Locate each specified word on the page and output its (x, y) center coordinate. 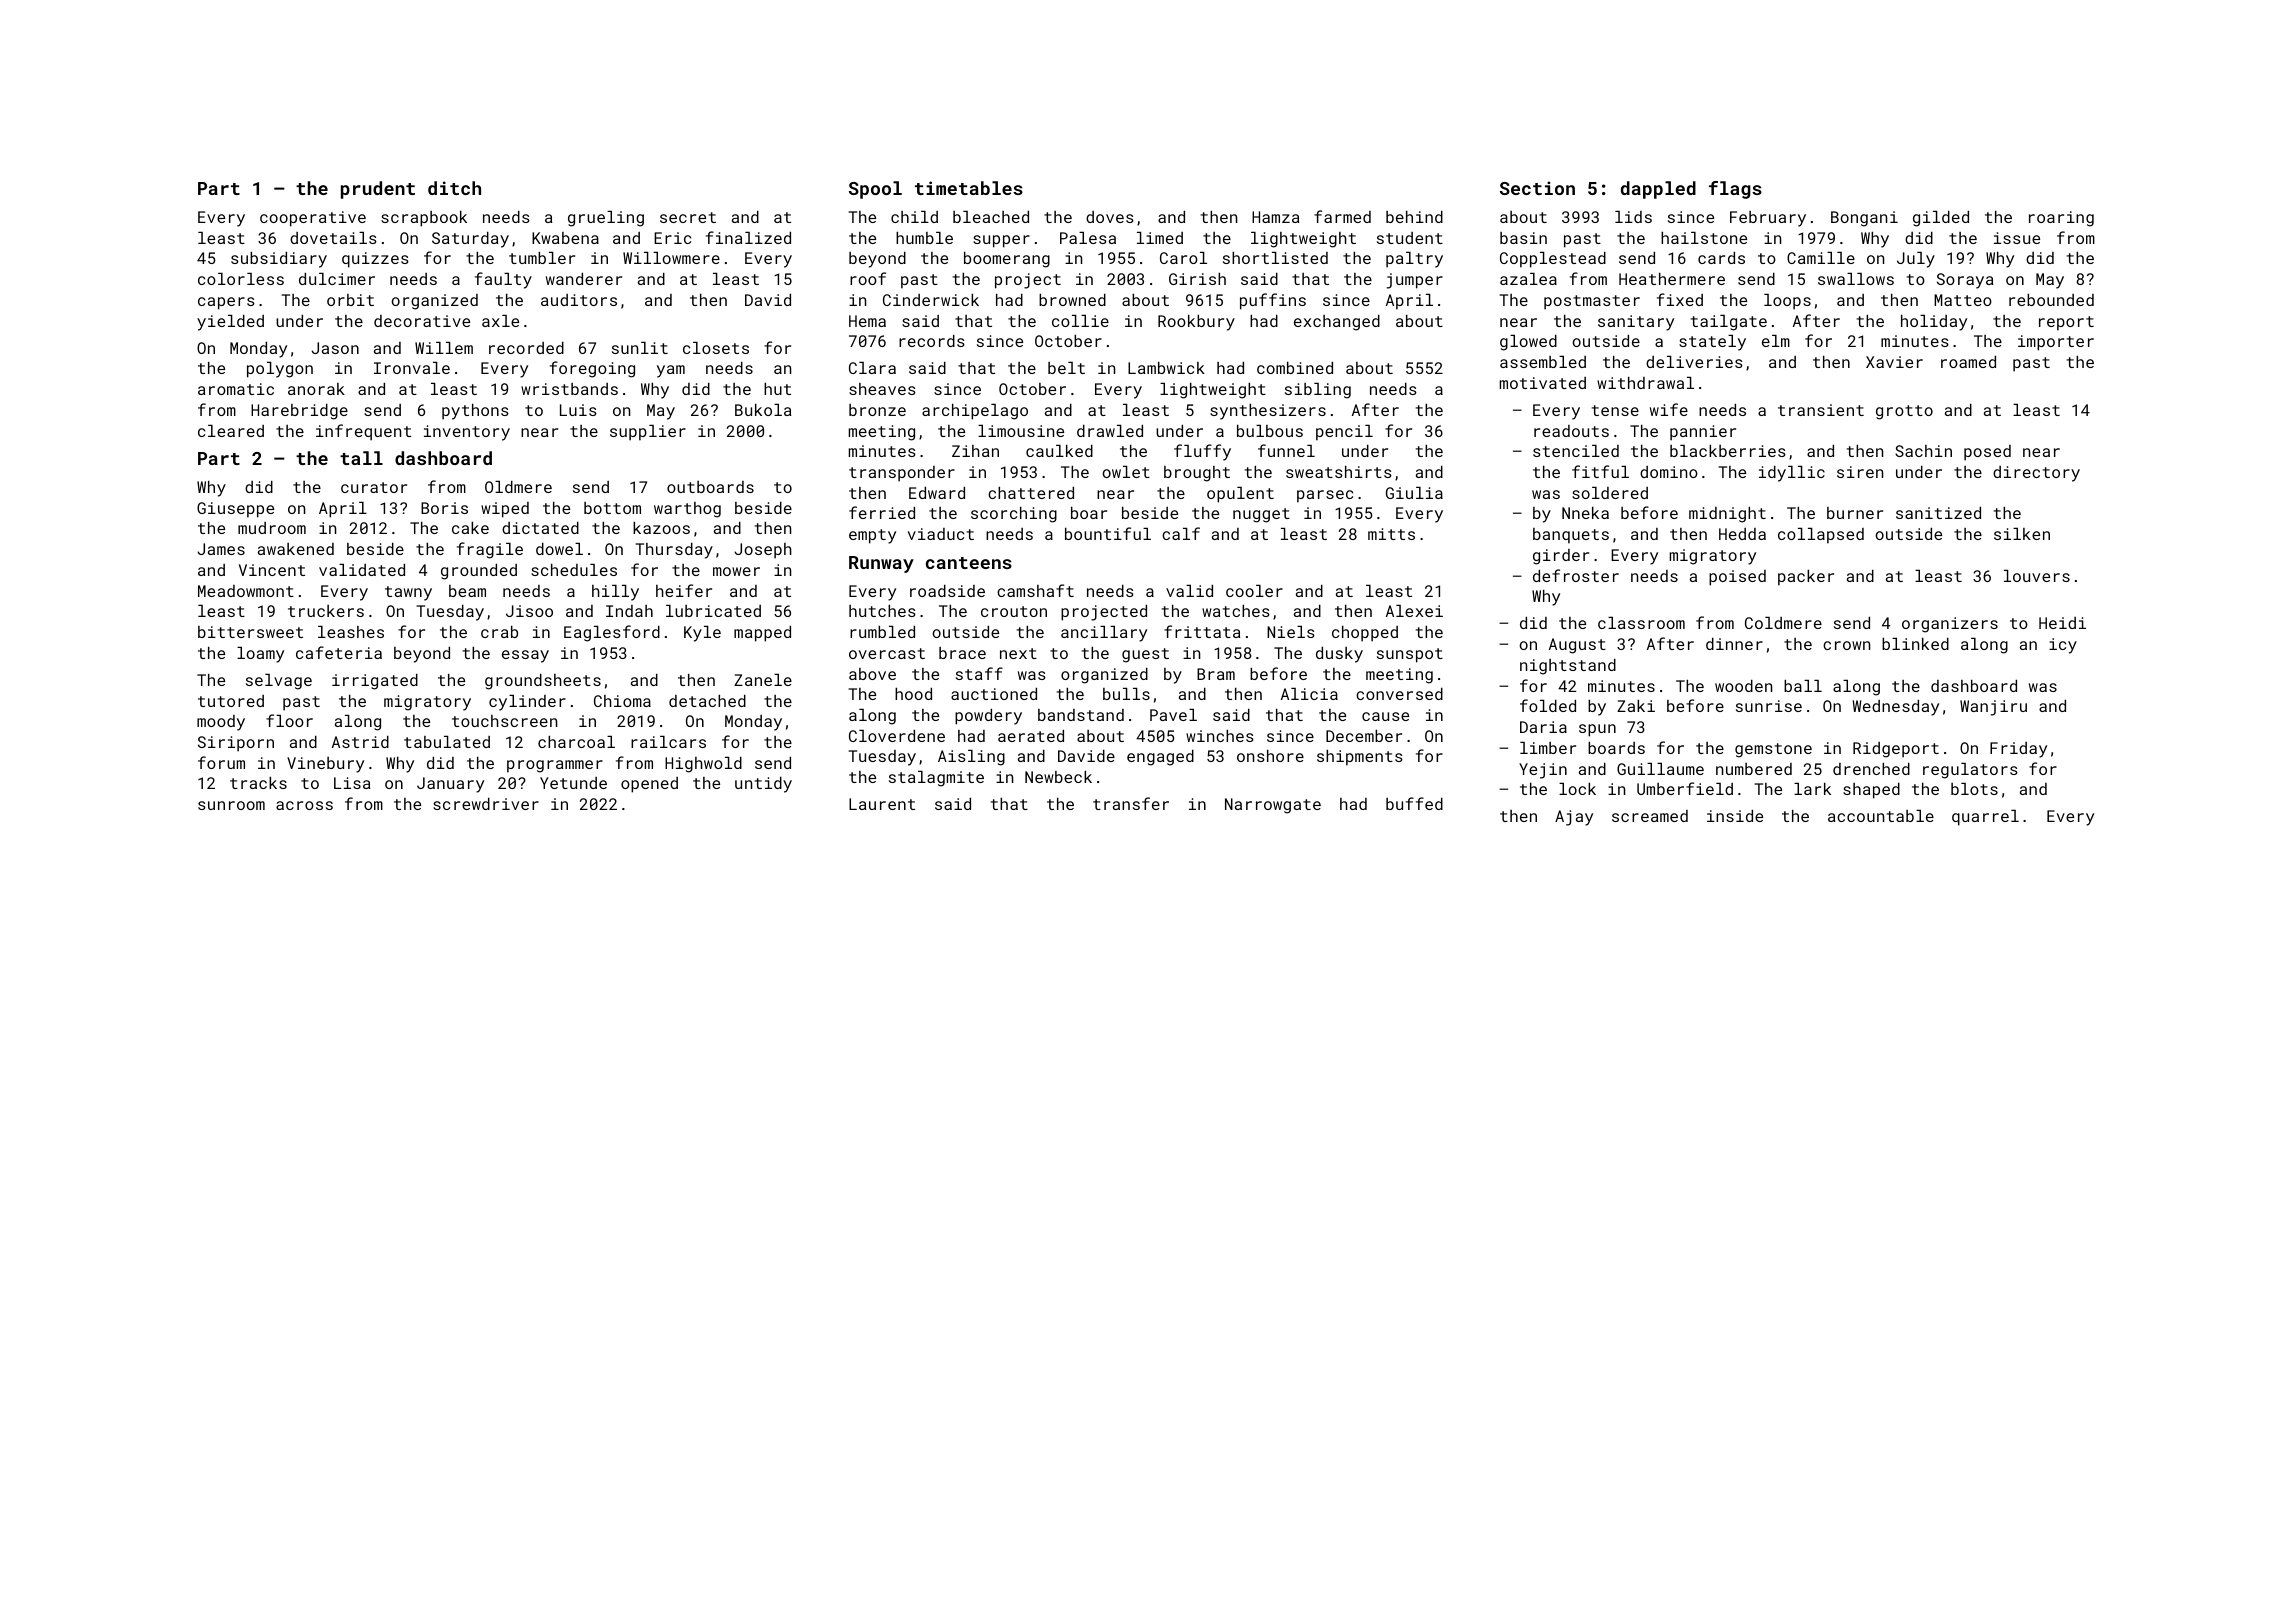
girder (1561, 557)
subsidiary (279, 260)
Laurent (882, 804)
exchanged (1337, 323)
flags (1735, 190)
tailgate (1729, 323)
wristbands (569, 389)
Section (1537, 188)
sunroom (231, 805)
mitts (1391, 534)
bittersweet (250, 632)
